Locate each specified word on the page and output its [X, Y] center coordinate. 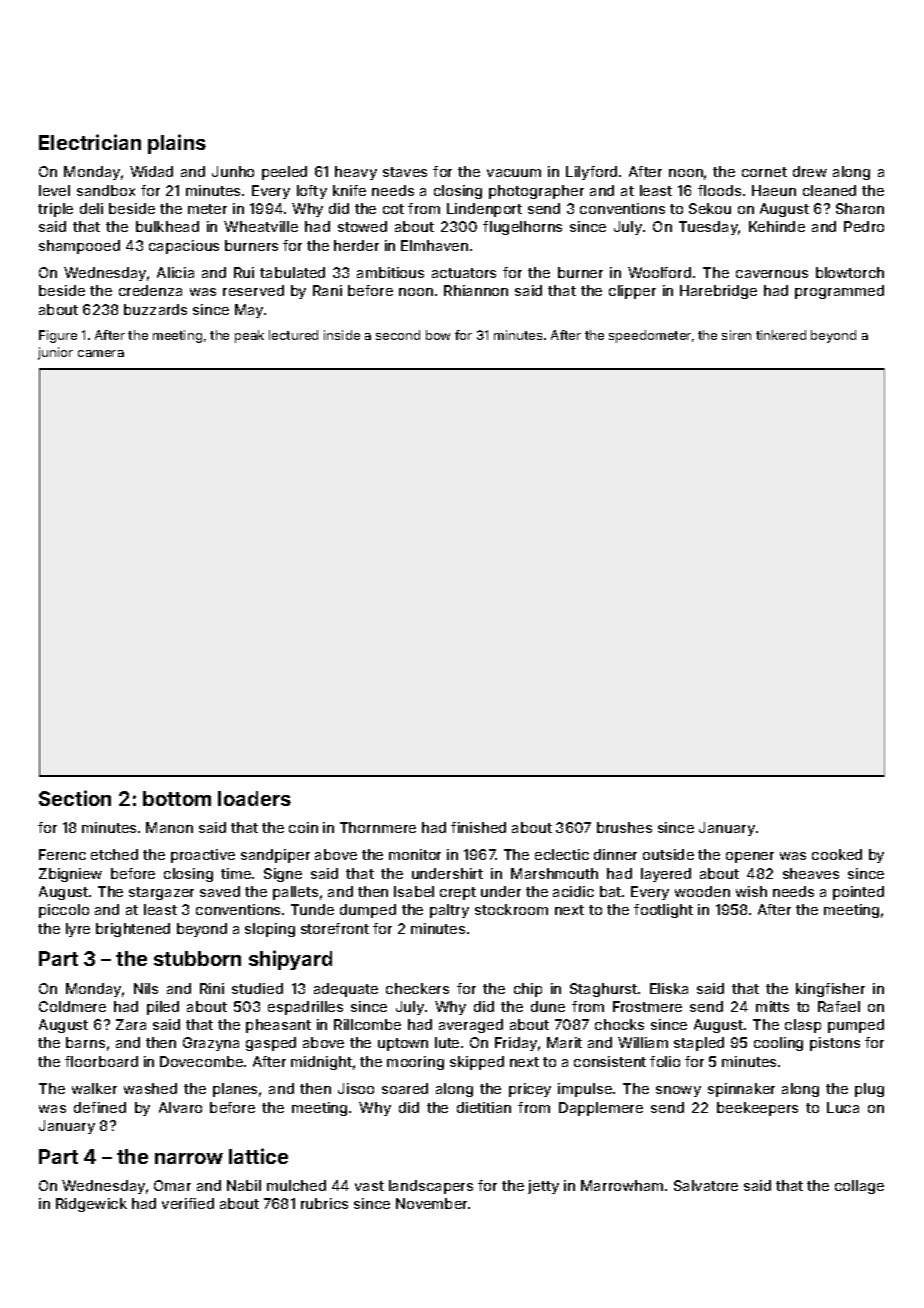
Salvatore [706, 1185]
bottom [177, 798]
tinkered [781, 335]
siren [736, 335]
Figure [58, 336]
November [431, 1203]
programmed [839, 292]
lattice [258, 1156]
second [398, 335]
